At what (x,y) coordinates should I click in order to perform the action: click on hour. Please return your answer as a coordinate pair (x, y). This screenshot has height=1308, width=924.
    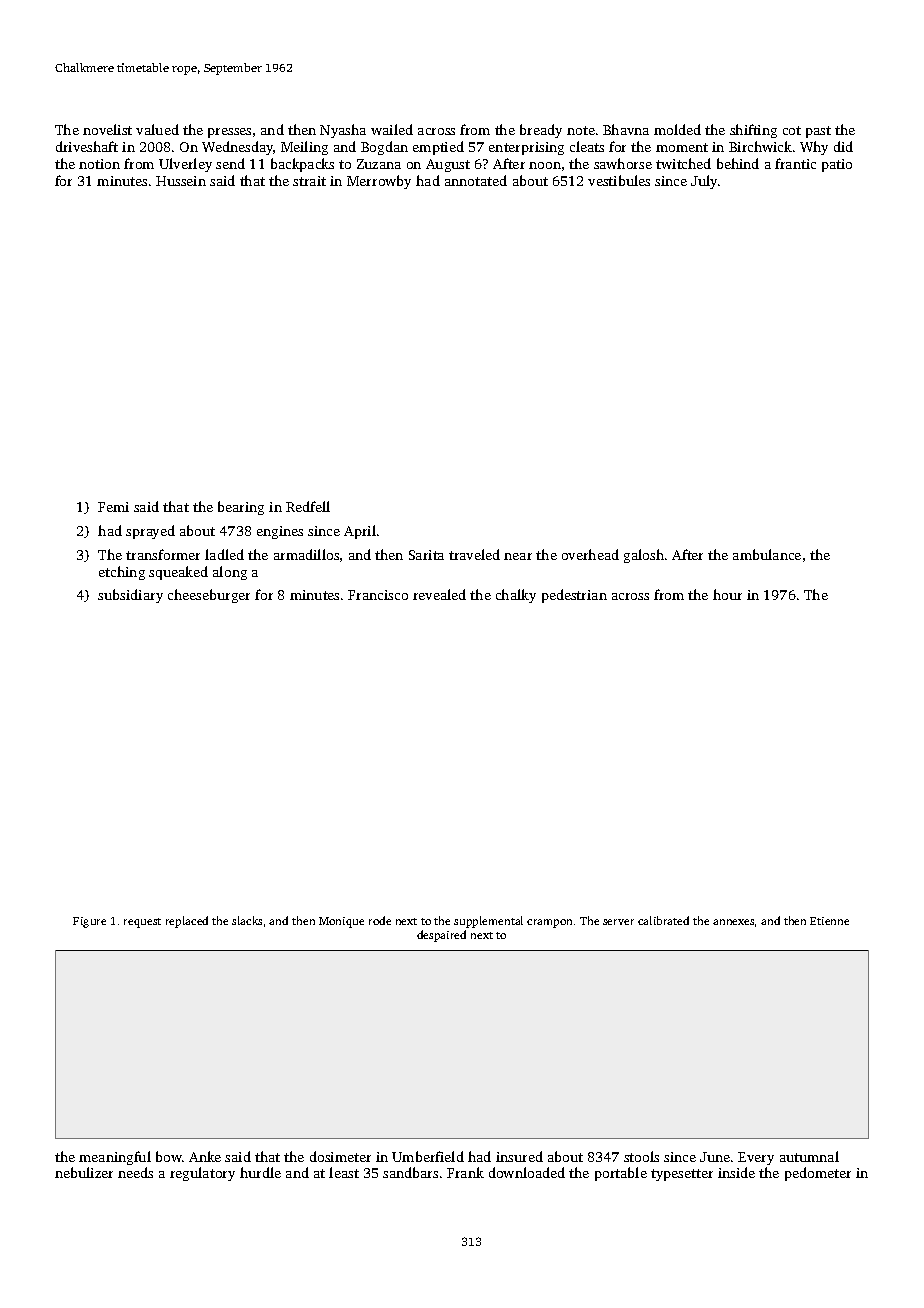
    Looking at the image, I should click on (727, 594).
